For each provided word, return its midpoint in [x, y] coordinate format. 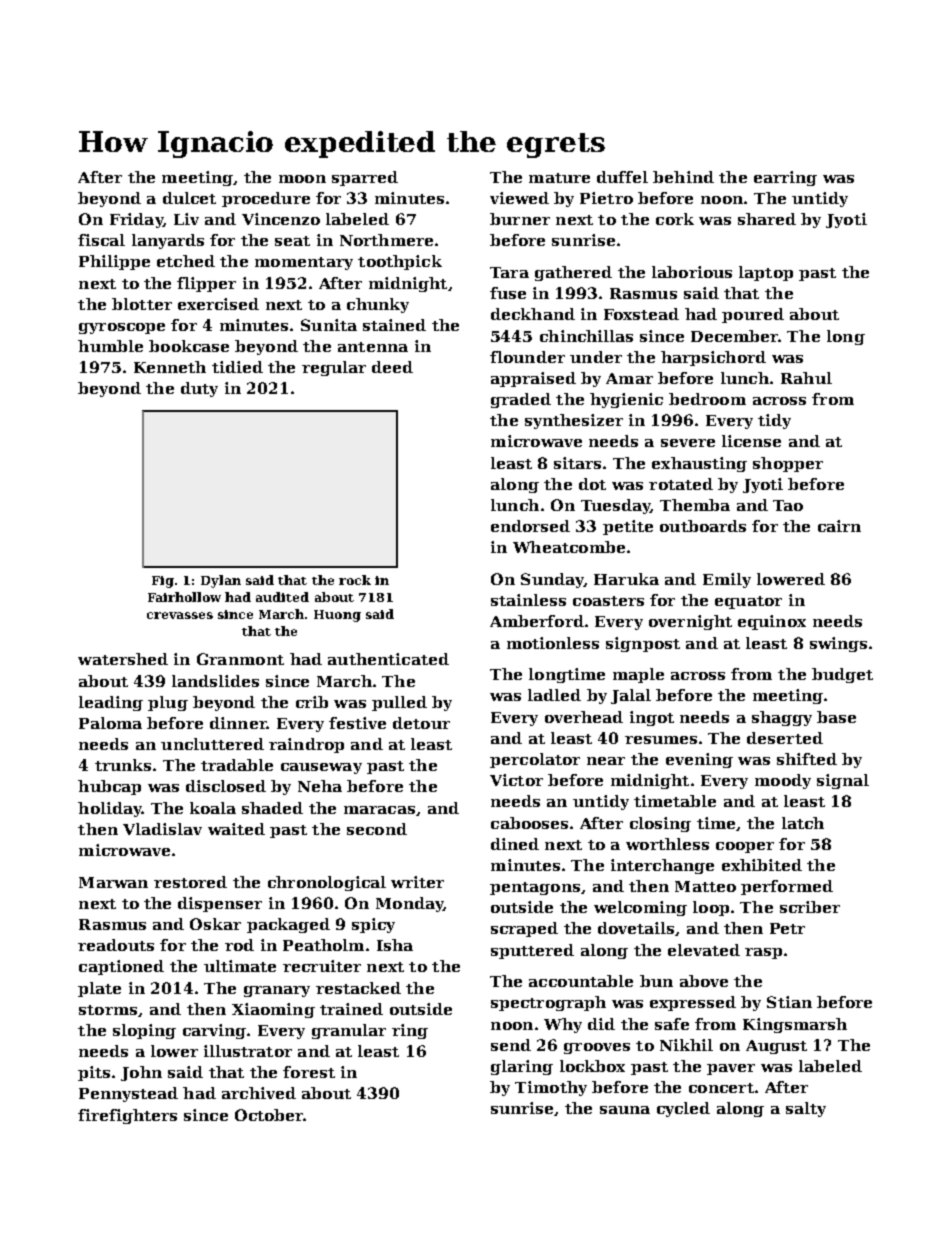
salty [806, 1109]
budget [842, 675]
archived [259, 1093]
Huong [337, 616]
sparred [365, 178]
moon [302, 179]
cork [675, 219]
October [269, 1115]
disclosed [226, 786]
